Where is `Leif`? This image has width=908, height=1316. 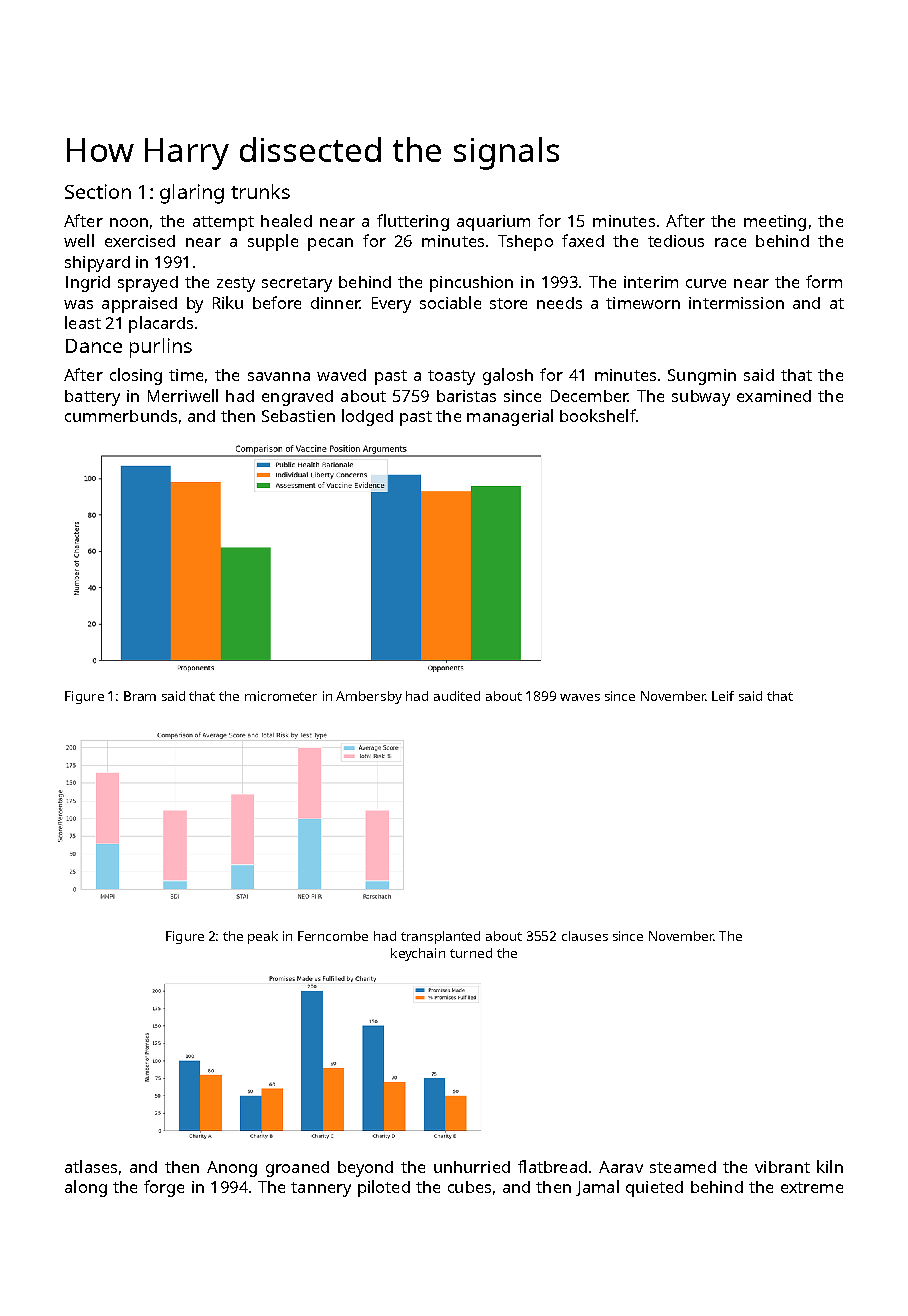 Leif is located at coordinates (723, 696).
